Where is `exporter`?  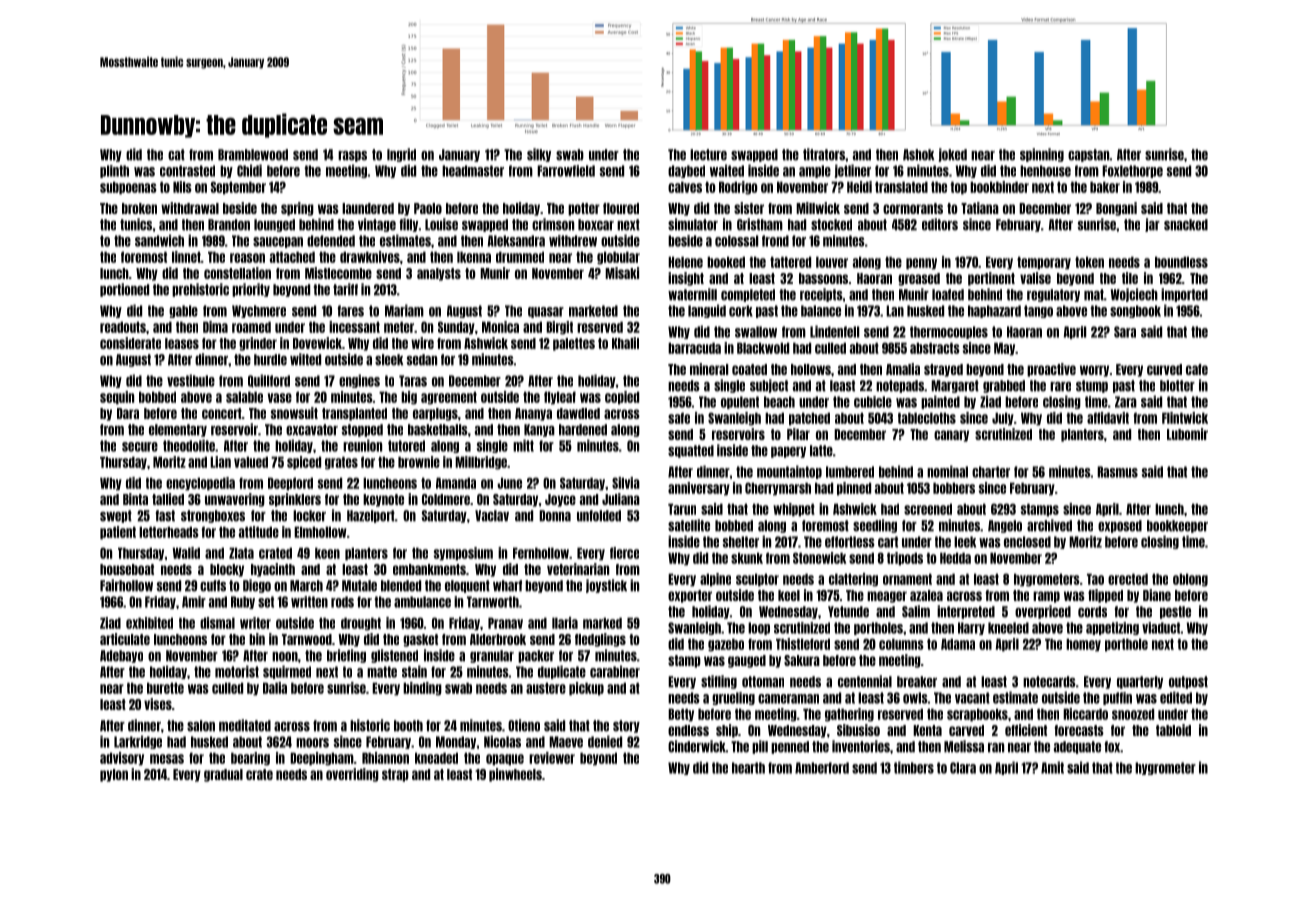 exporter is located at coordinates (690, 596).
